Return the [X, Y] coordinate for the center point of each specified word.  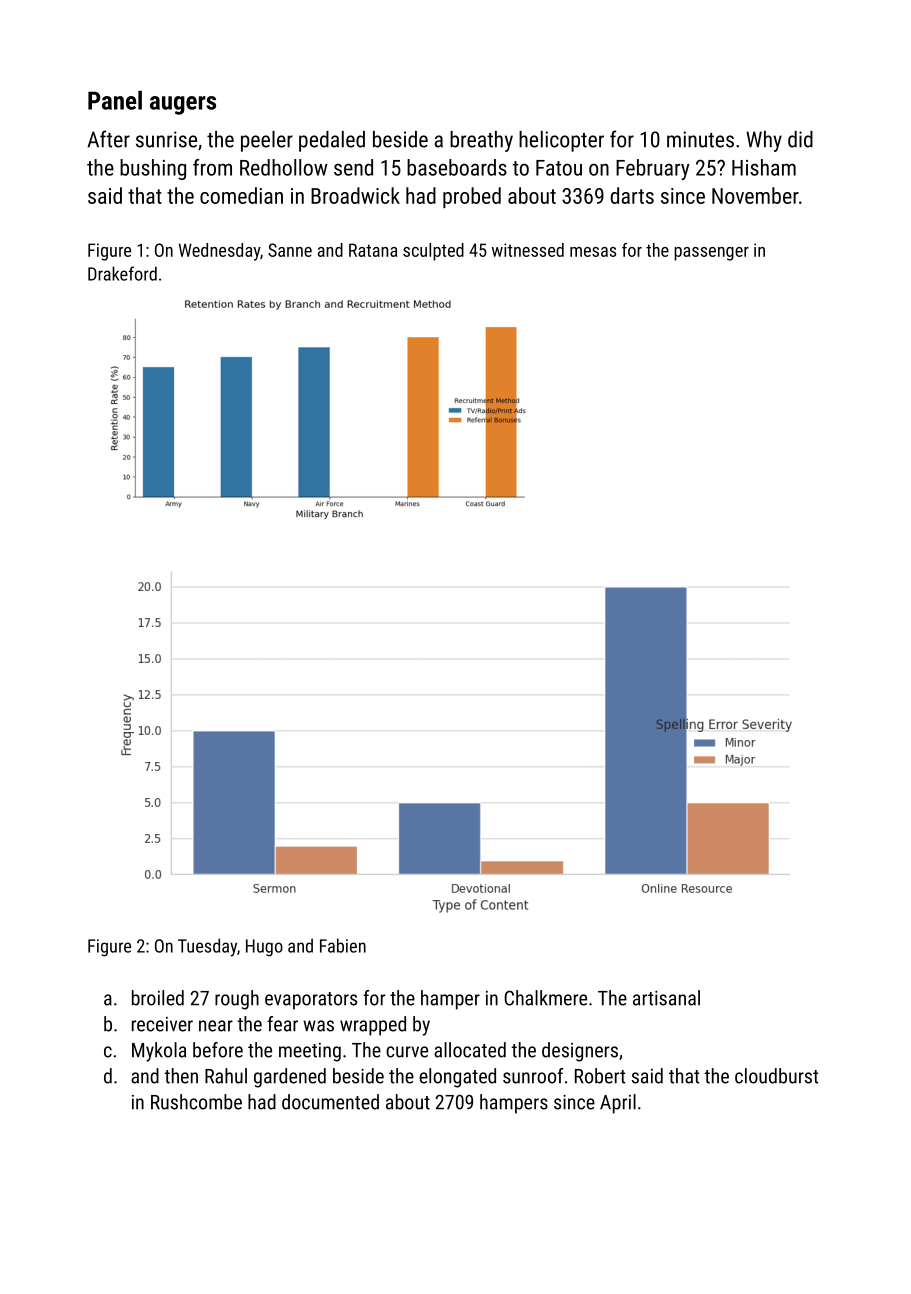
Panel [115, 100]
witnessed [528, 250]
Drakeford [122, 273]
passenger [711, 254]
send [353, 167]
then [181, 1076]
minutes [700, 139]
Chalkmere [545, 998]
